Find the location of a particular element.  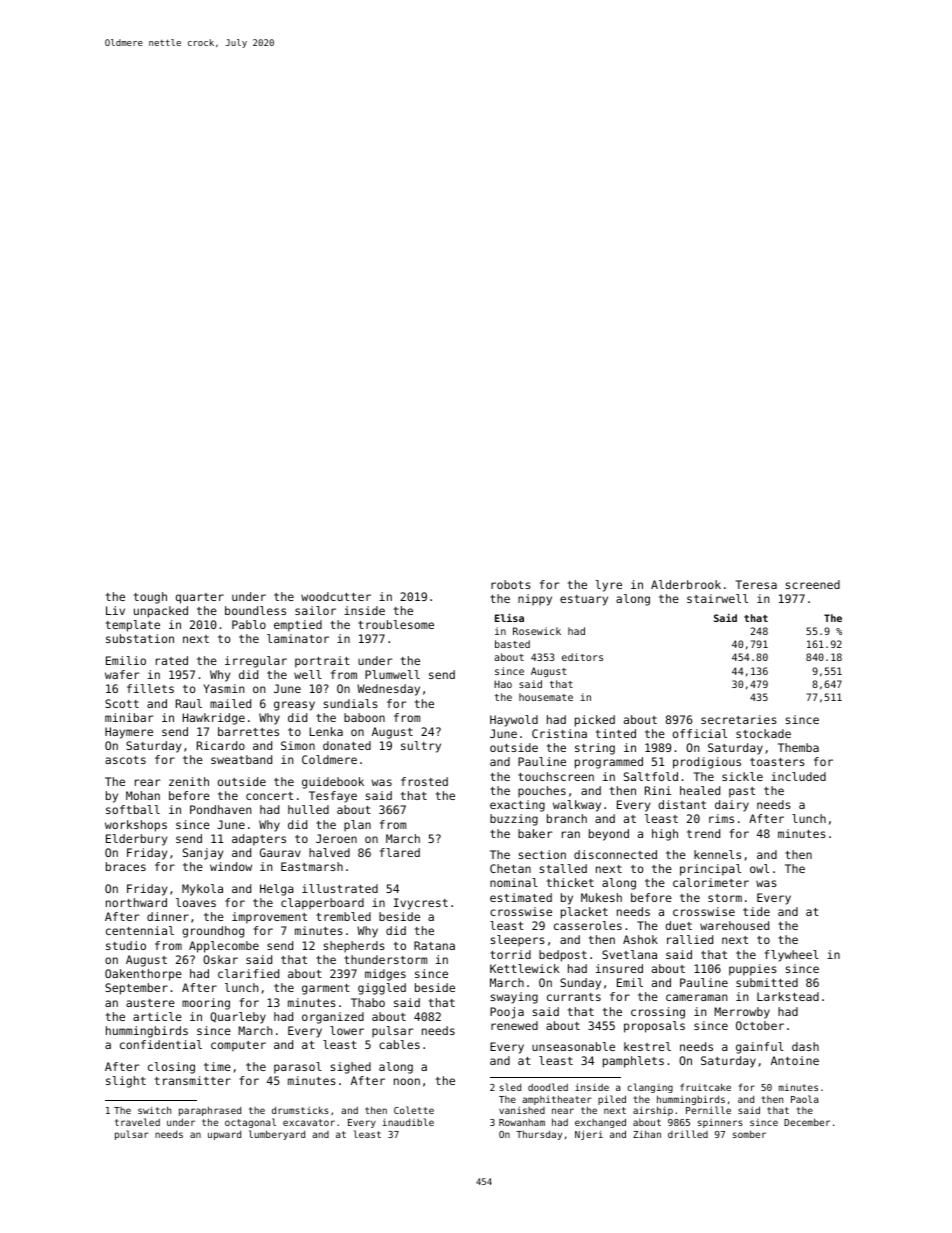

woodcutter is located at coordinates (336, 596).
